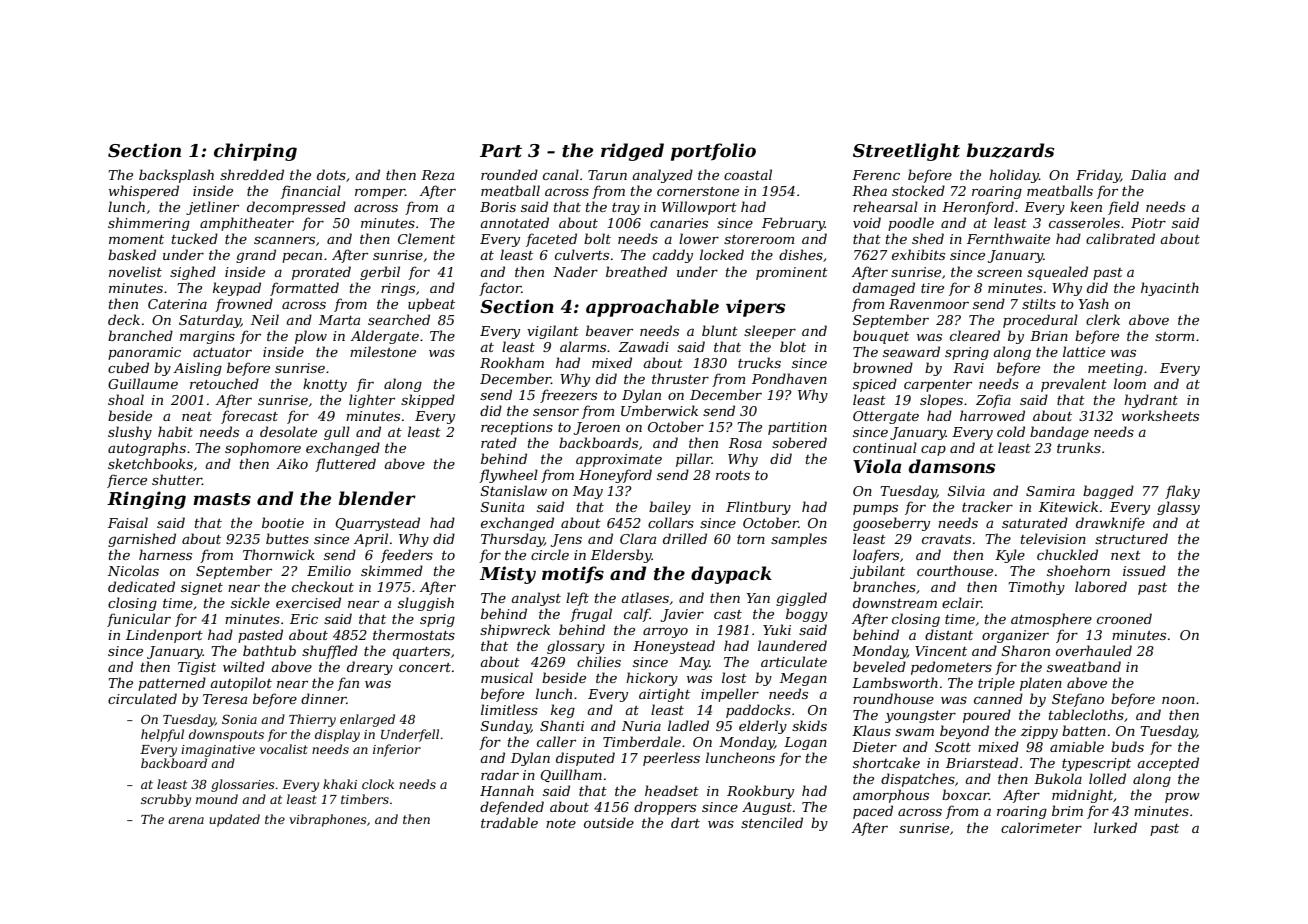 Image resolution: width=1308 pixels, height=924 pixels. I want to click on vigilant, so click(553, 332).
